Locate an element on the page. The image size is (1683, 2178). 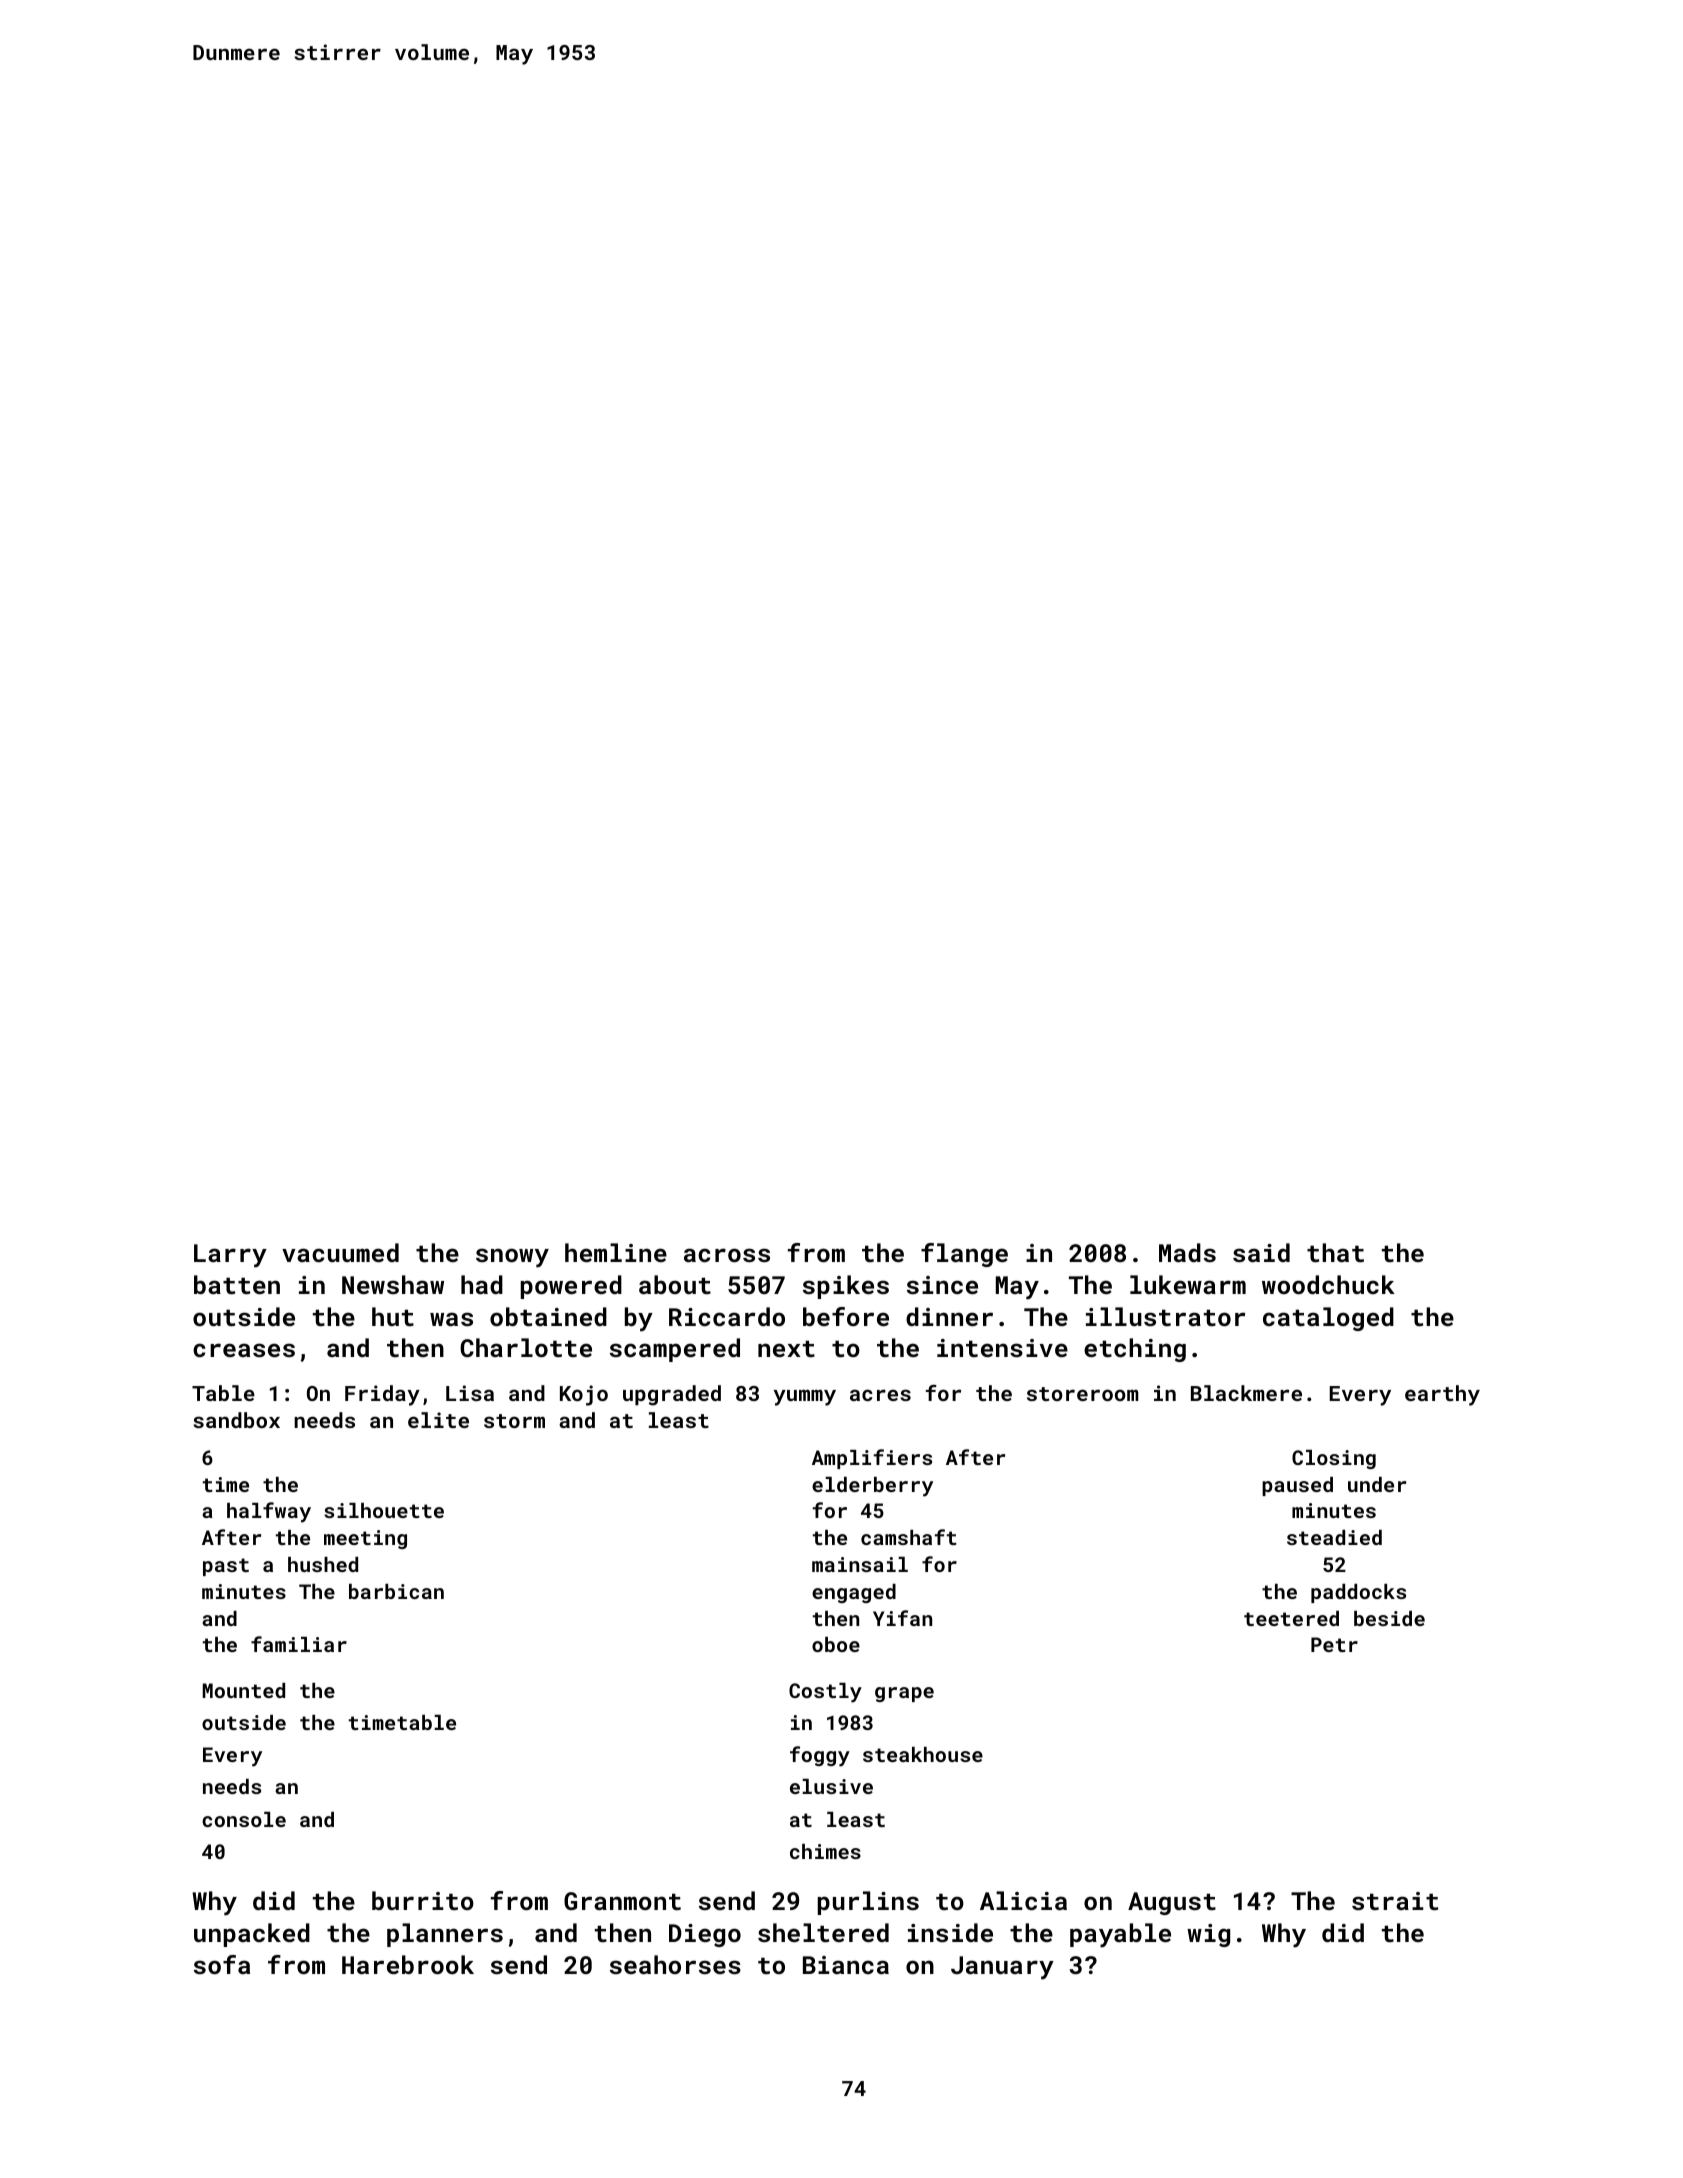
halfway is located at coordinates (269, 1512).
